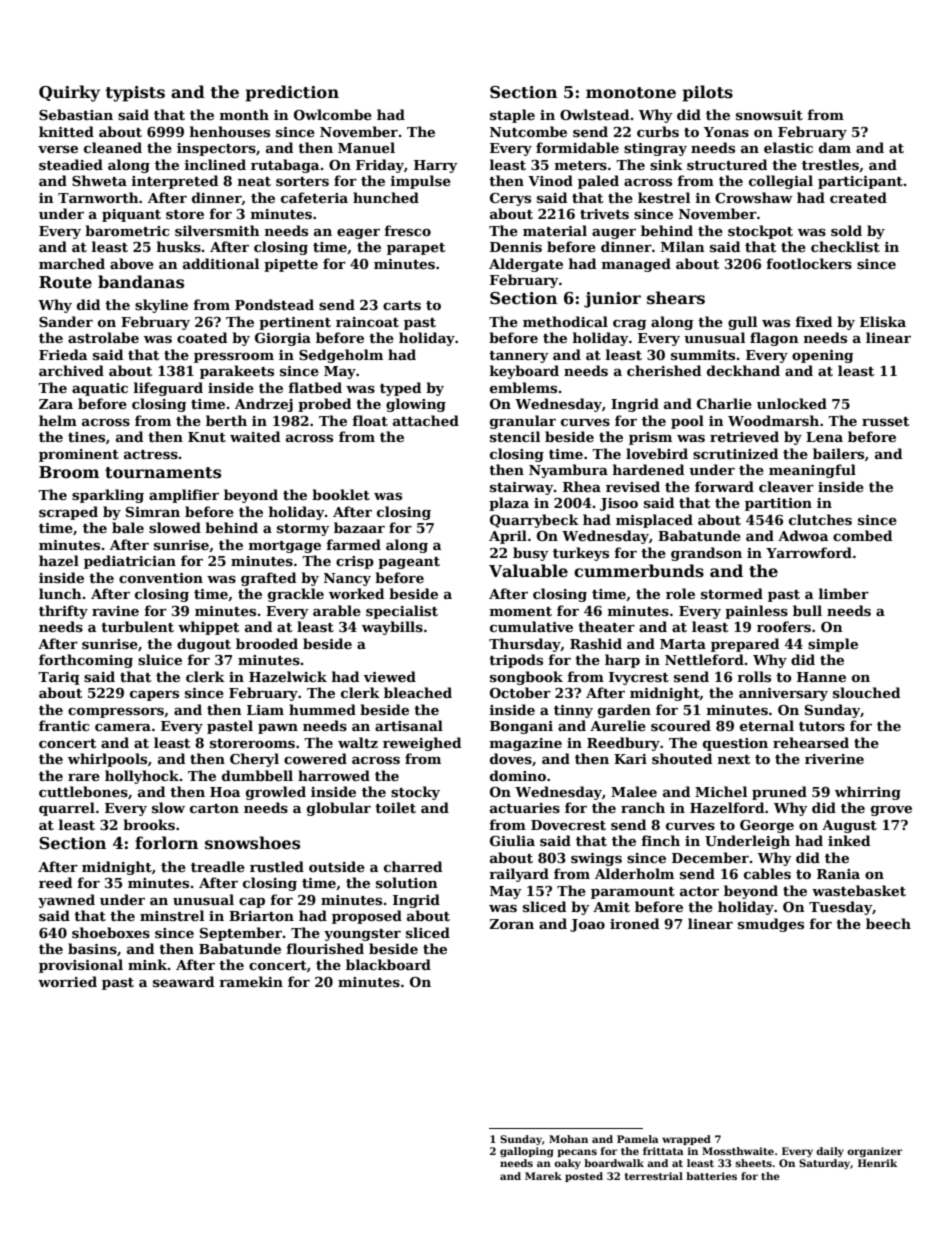 This screenshot has width=952, height=1233. What do you see at coordinates (154, 696) in the screenshot?
I see `capers` at bounding box center [154, 696].
